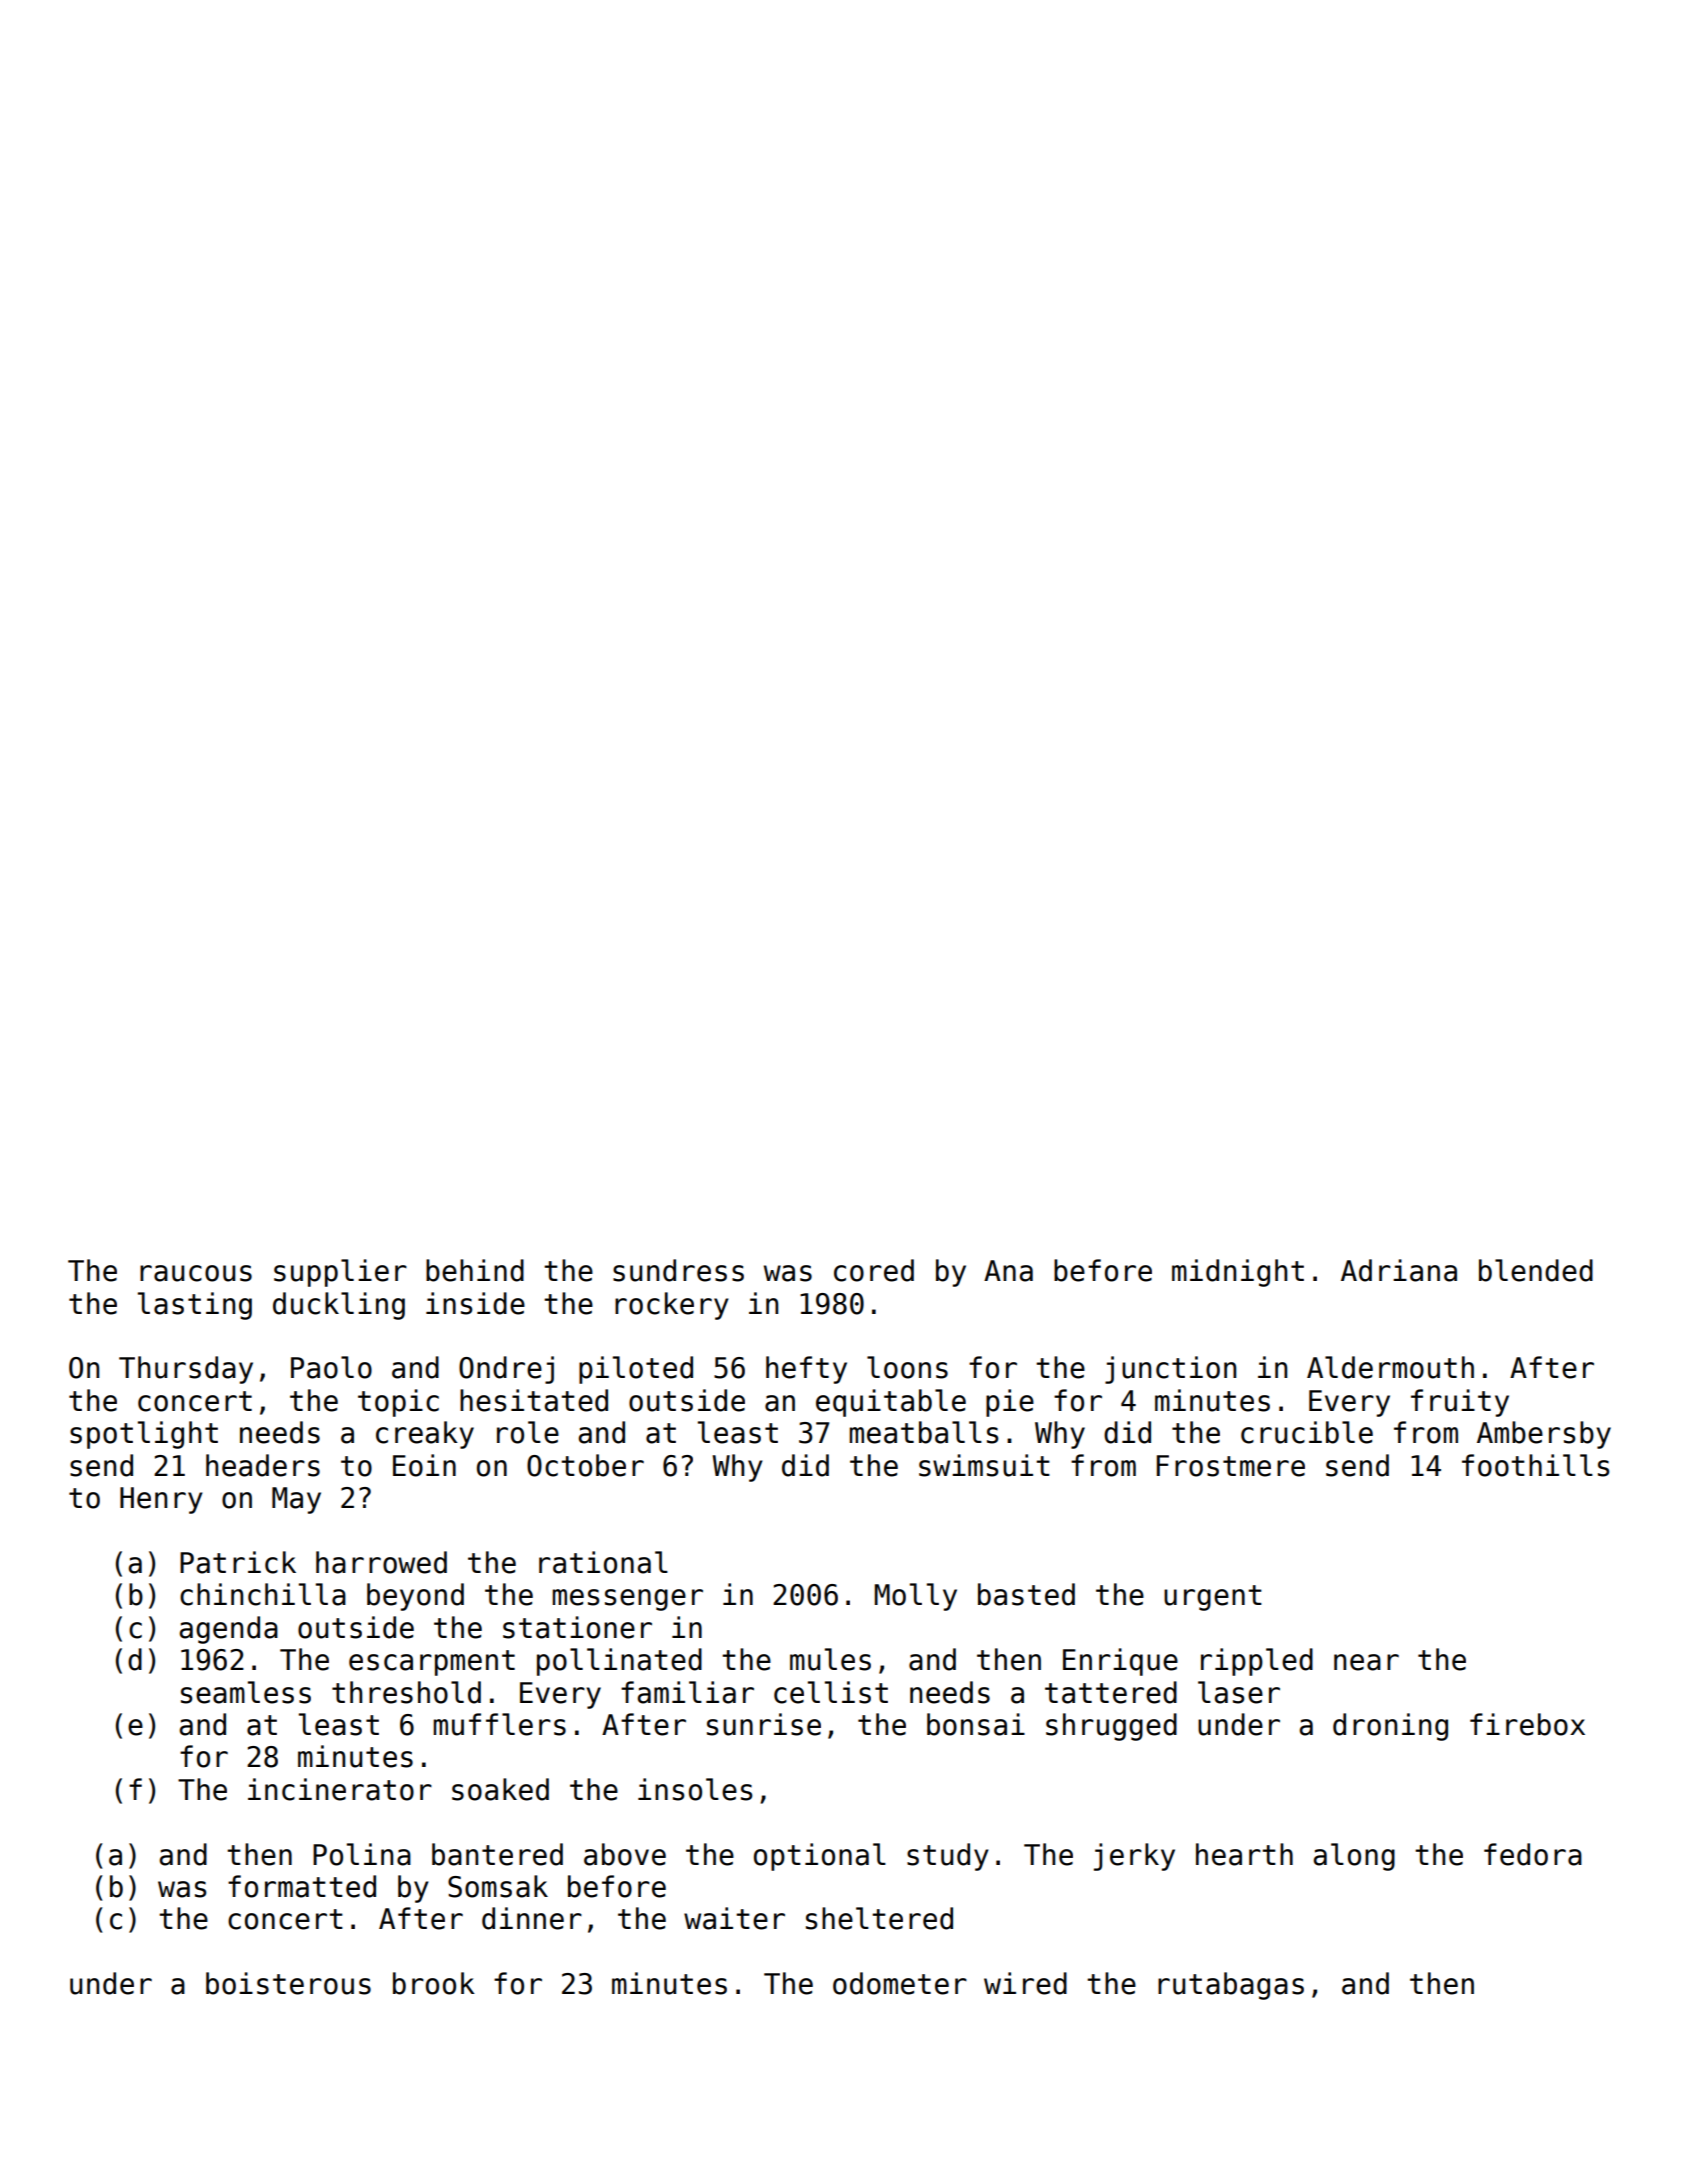 The height and width of the page is (2178, 1683). I want to click on threshold, so click(406, 1692).
